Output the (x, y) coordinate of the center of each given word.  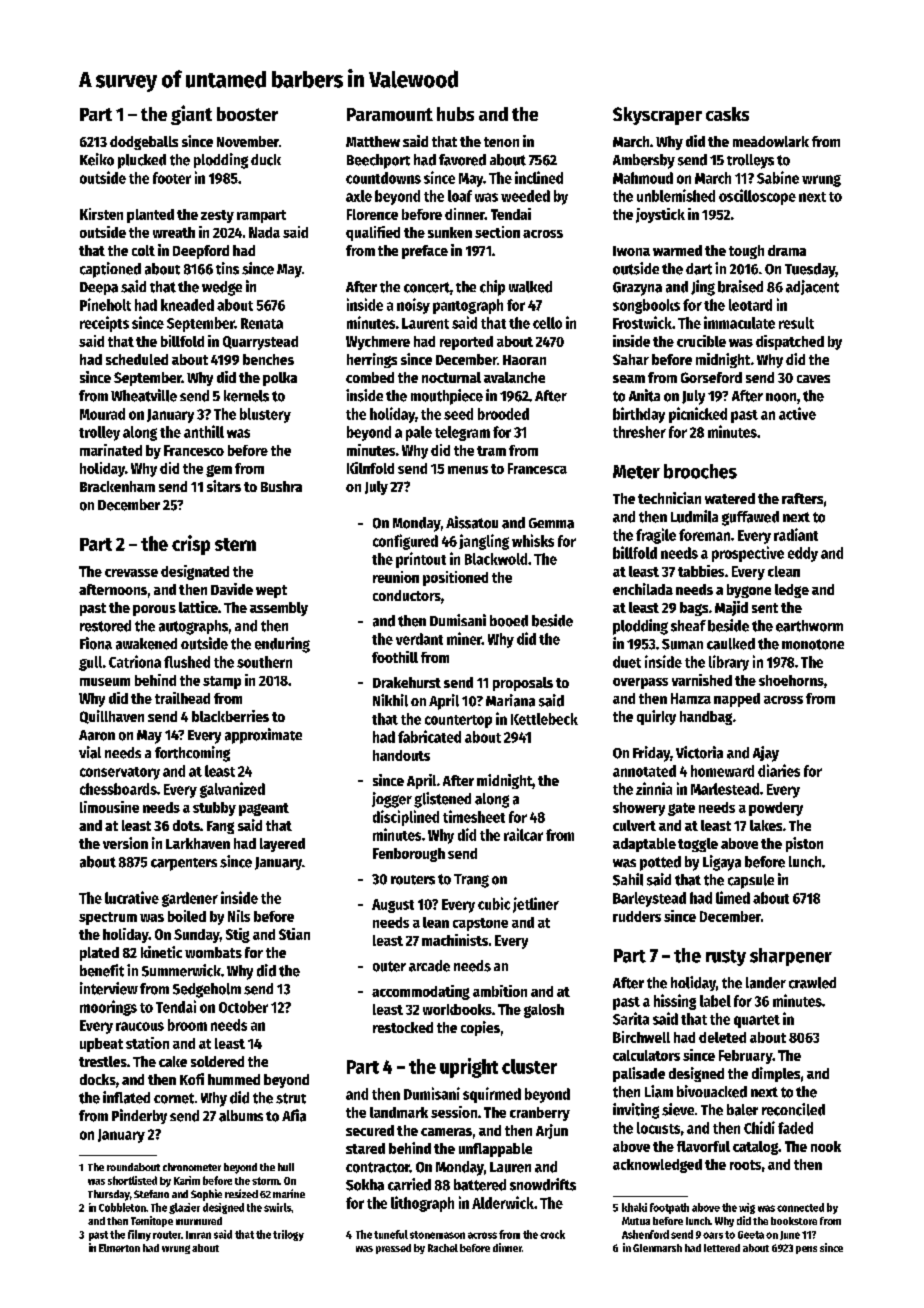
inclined (539, 177)
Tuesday (810, 270)
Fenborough (409, 855)
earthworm (809, 626)
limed (733, 897)
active (797, 413)
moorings (108, 1008)
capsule (751, 881)
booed (509, 621)
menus (468, 470)
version (125, 843)
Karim (187, 1180)
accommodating (421, 992)
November (248, 141)
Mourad (102, 414)
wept (271, 591)
